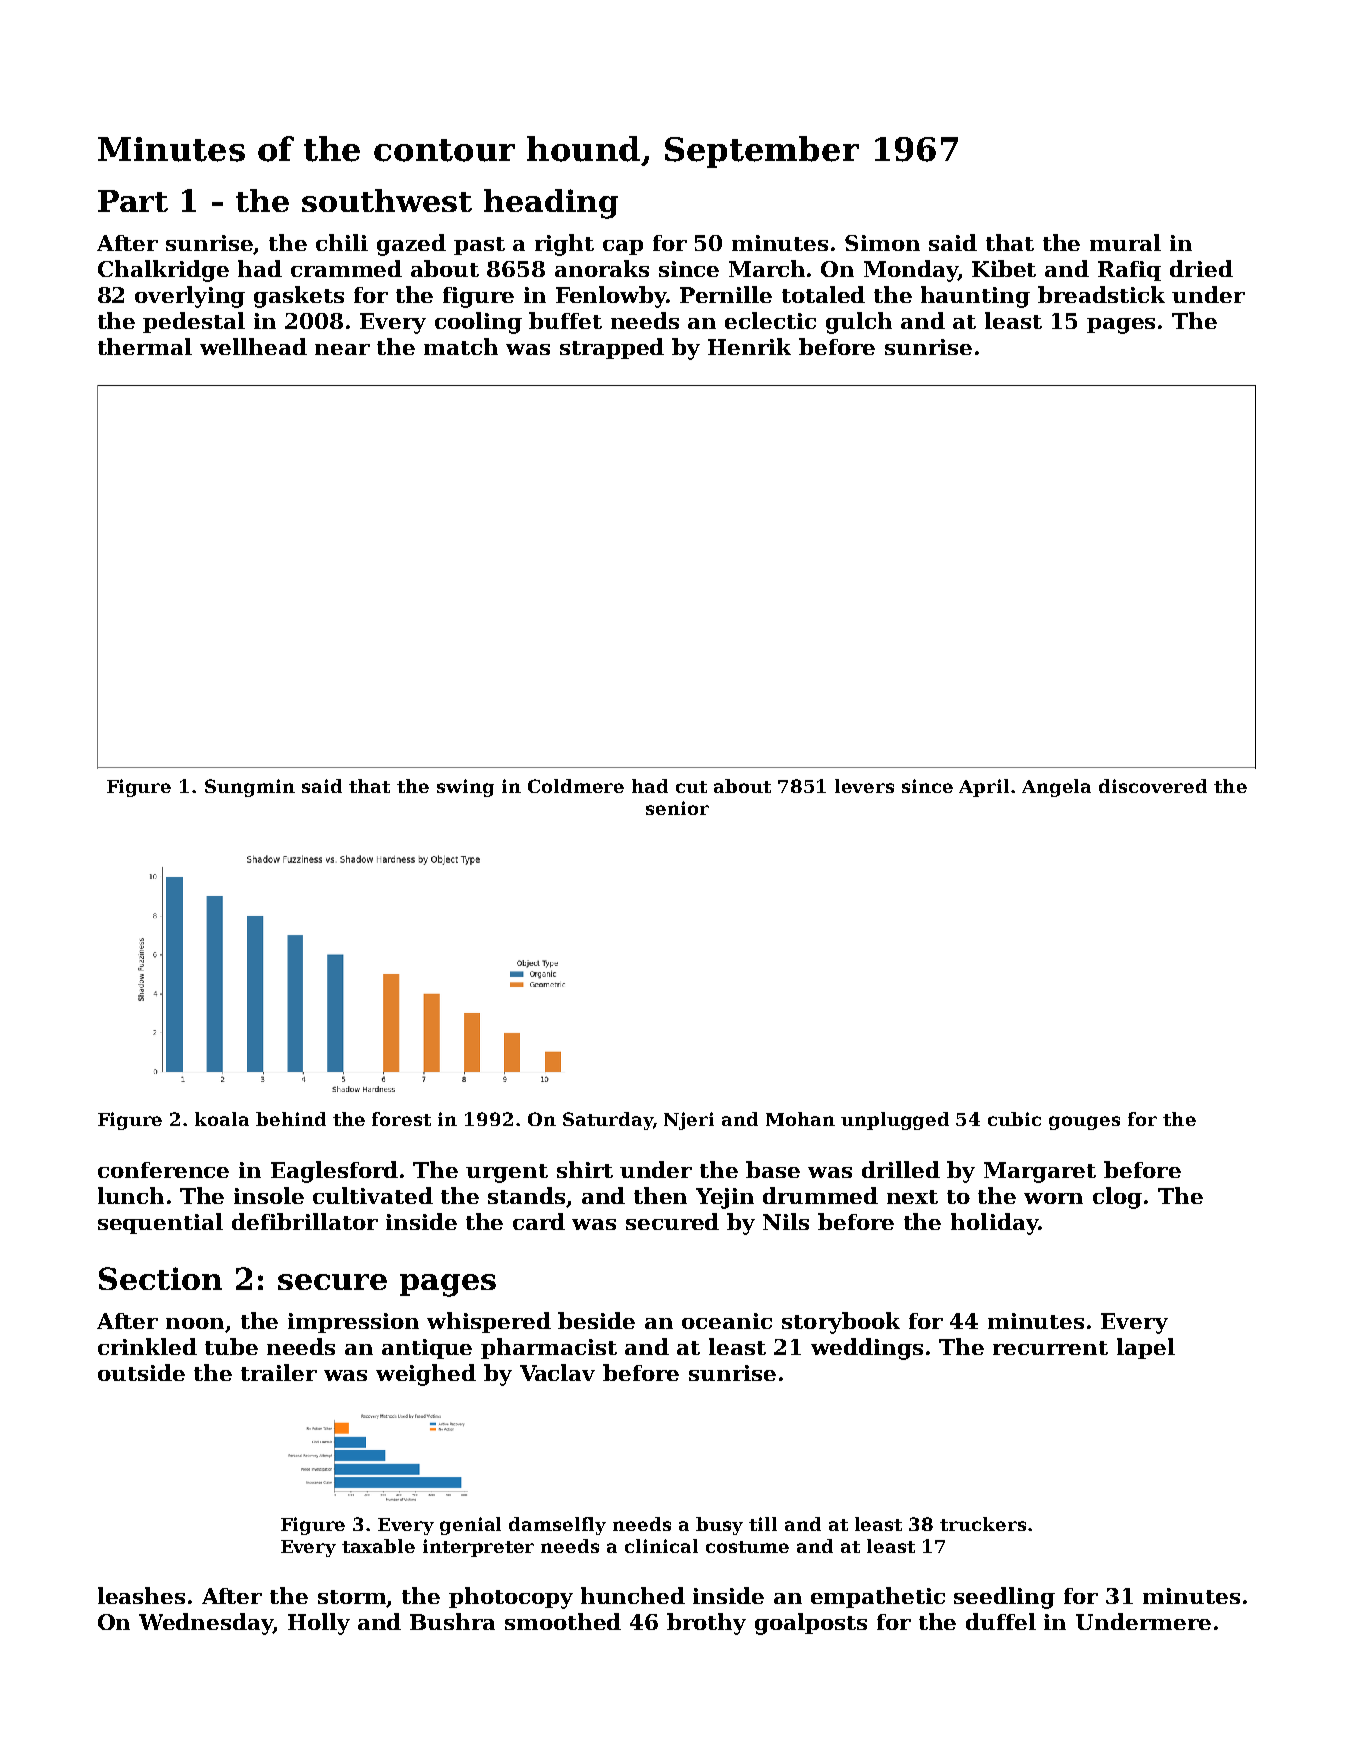 This screenshot has width=1353, height=1750. I want to click on leashes, so click(141, 1595).
